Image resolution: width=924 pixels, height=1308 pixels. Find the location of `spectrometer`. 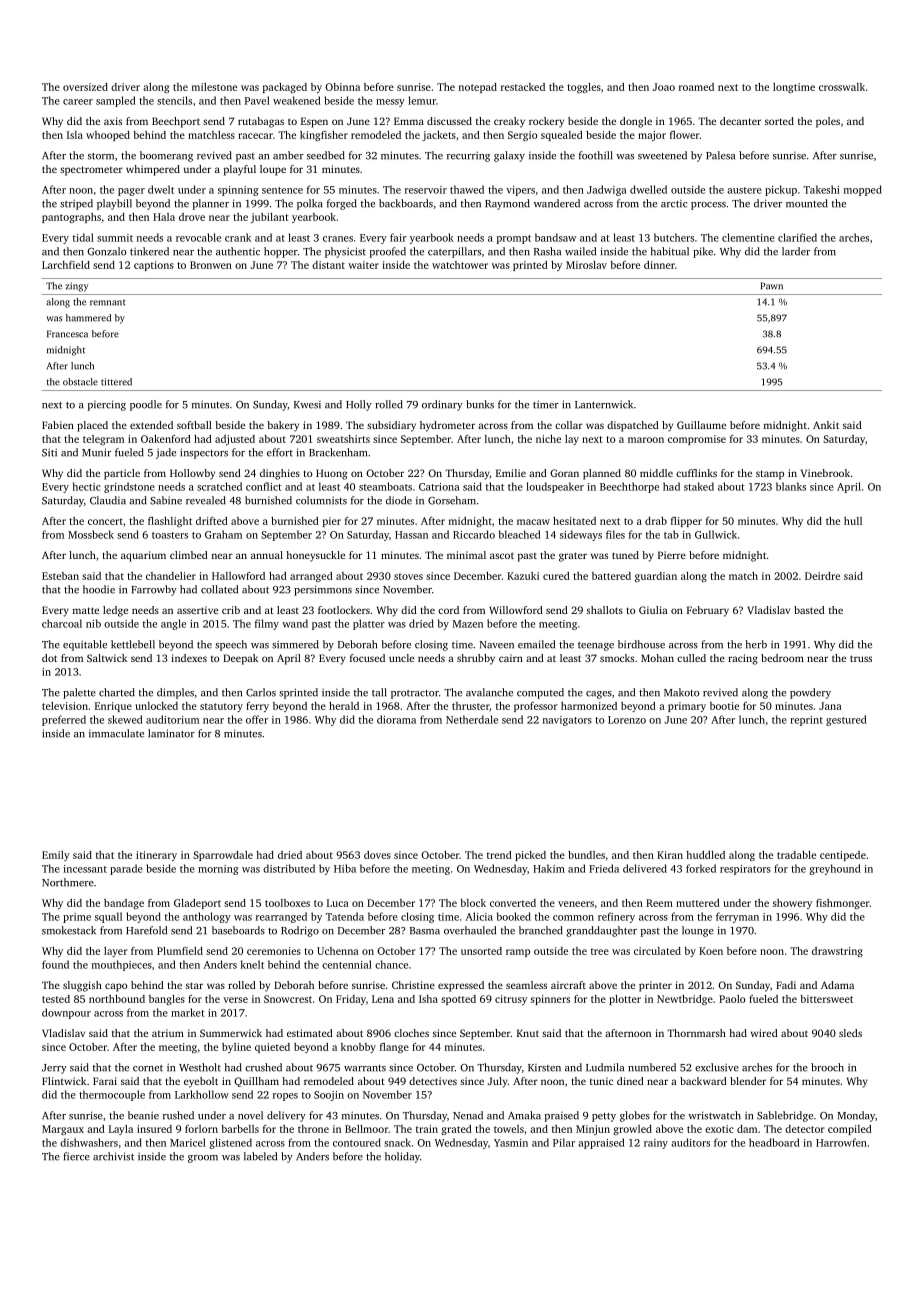

spectrometer is located at coordinates (91, 171).
